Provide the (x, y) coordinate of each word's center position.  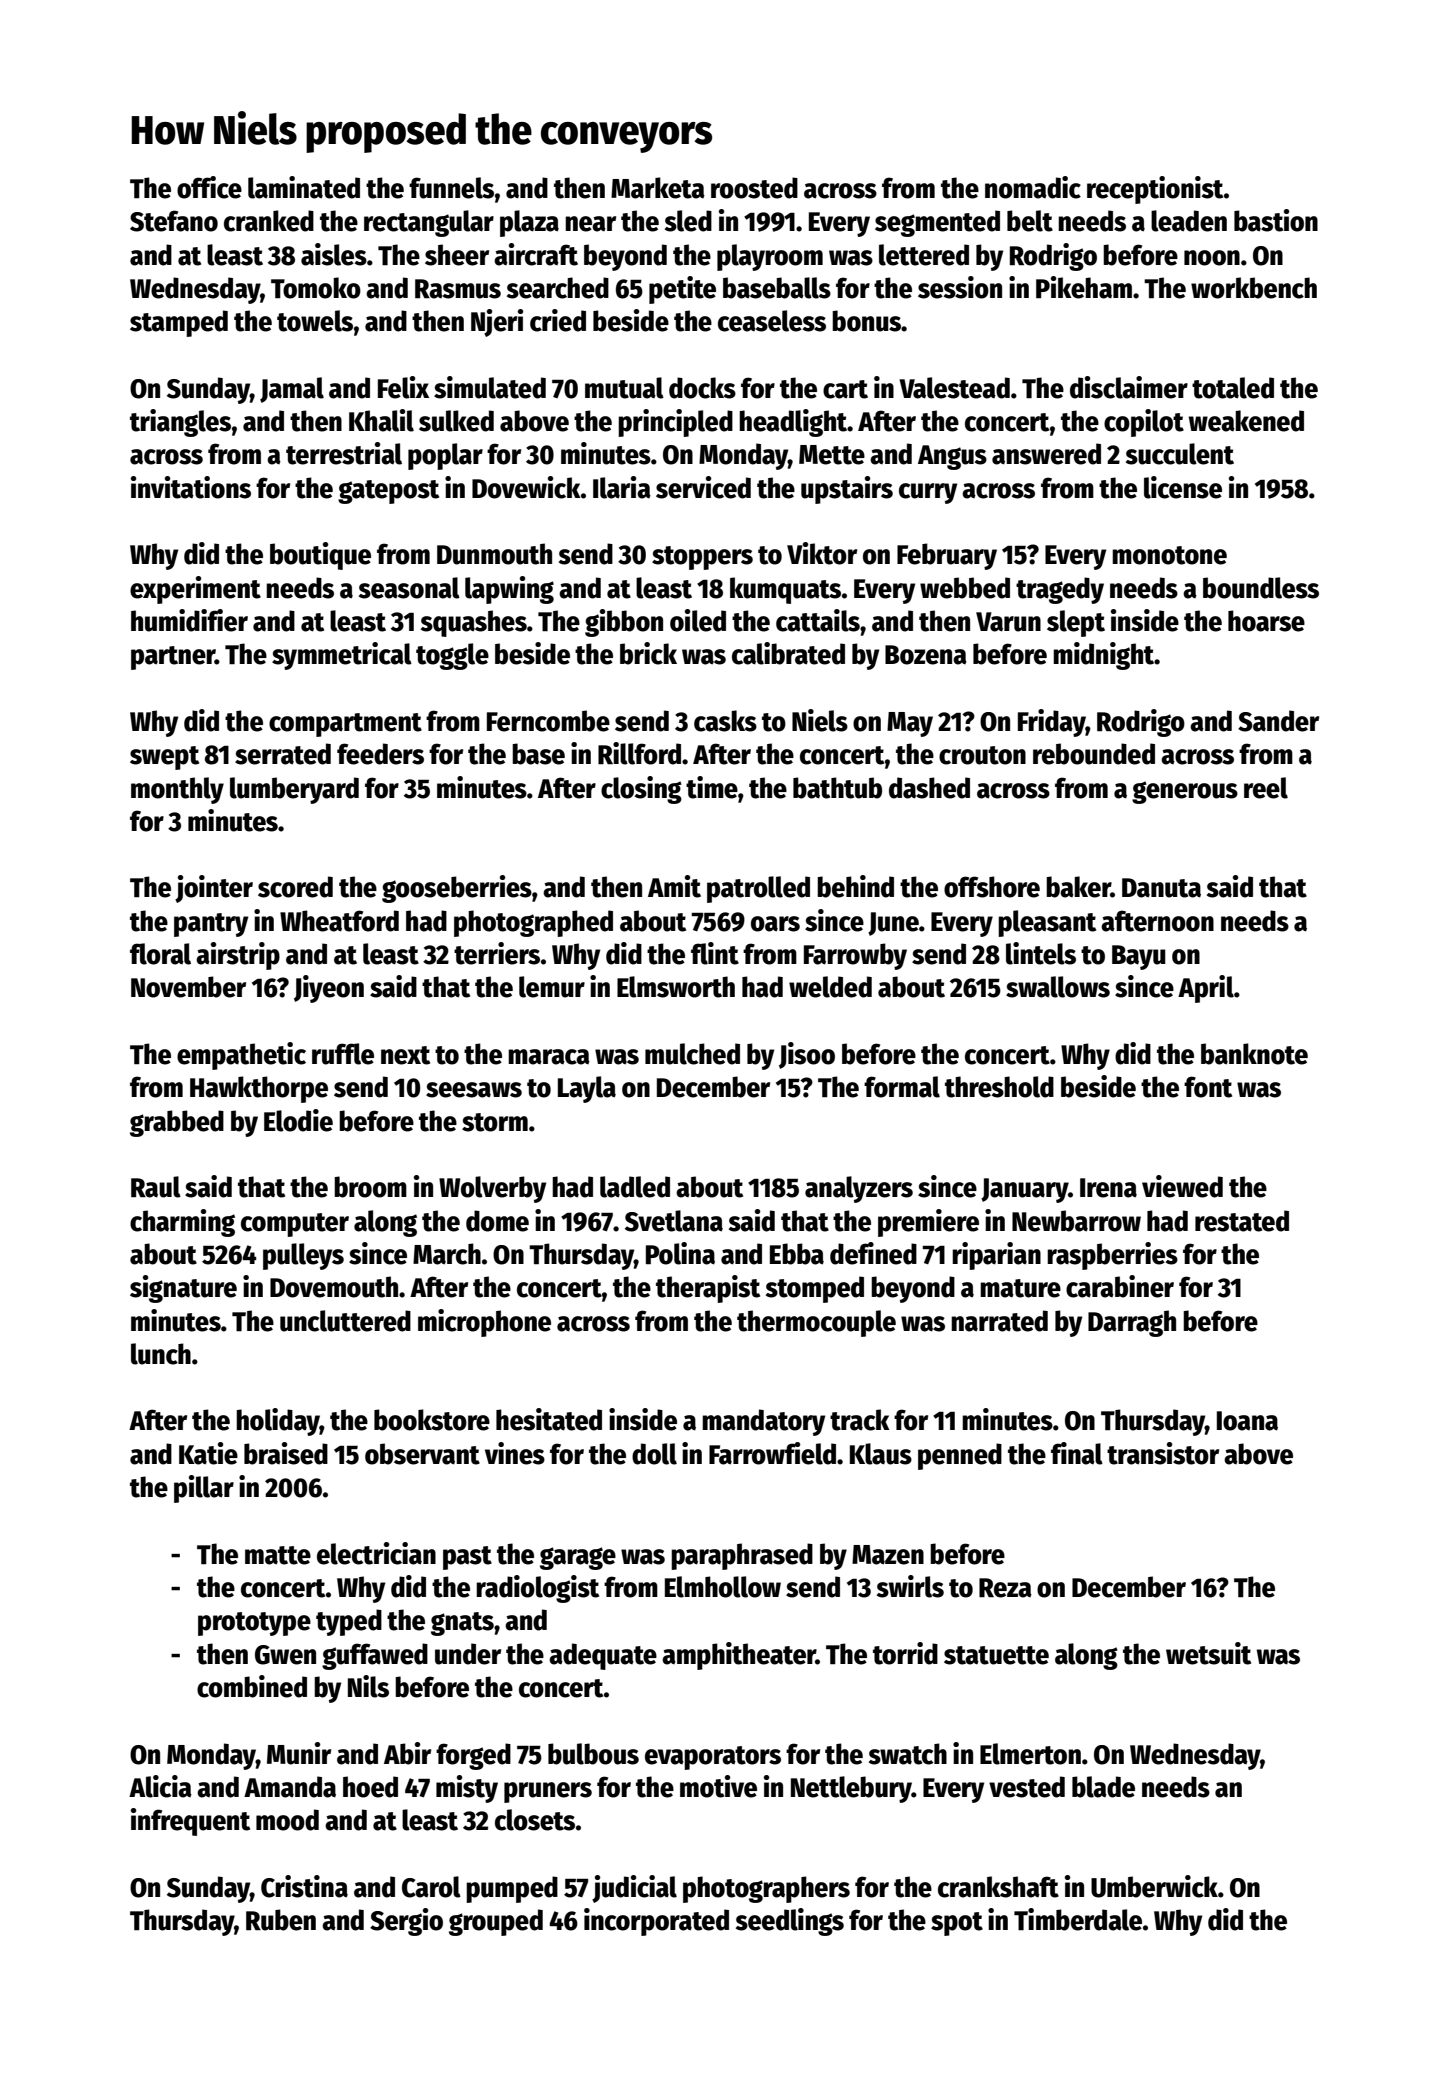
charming (182, 1223)
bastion (1276, 220)
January (1024, 1190)
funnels (451, 188)
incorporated (656, 1922)
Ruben (281, 1920)
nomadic (1033, 187)
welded (830, 987)
